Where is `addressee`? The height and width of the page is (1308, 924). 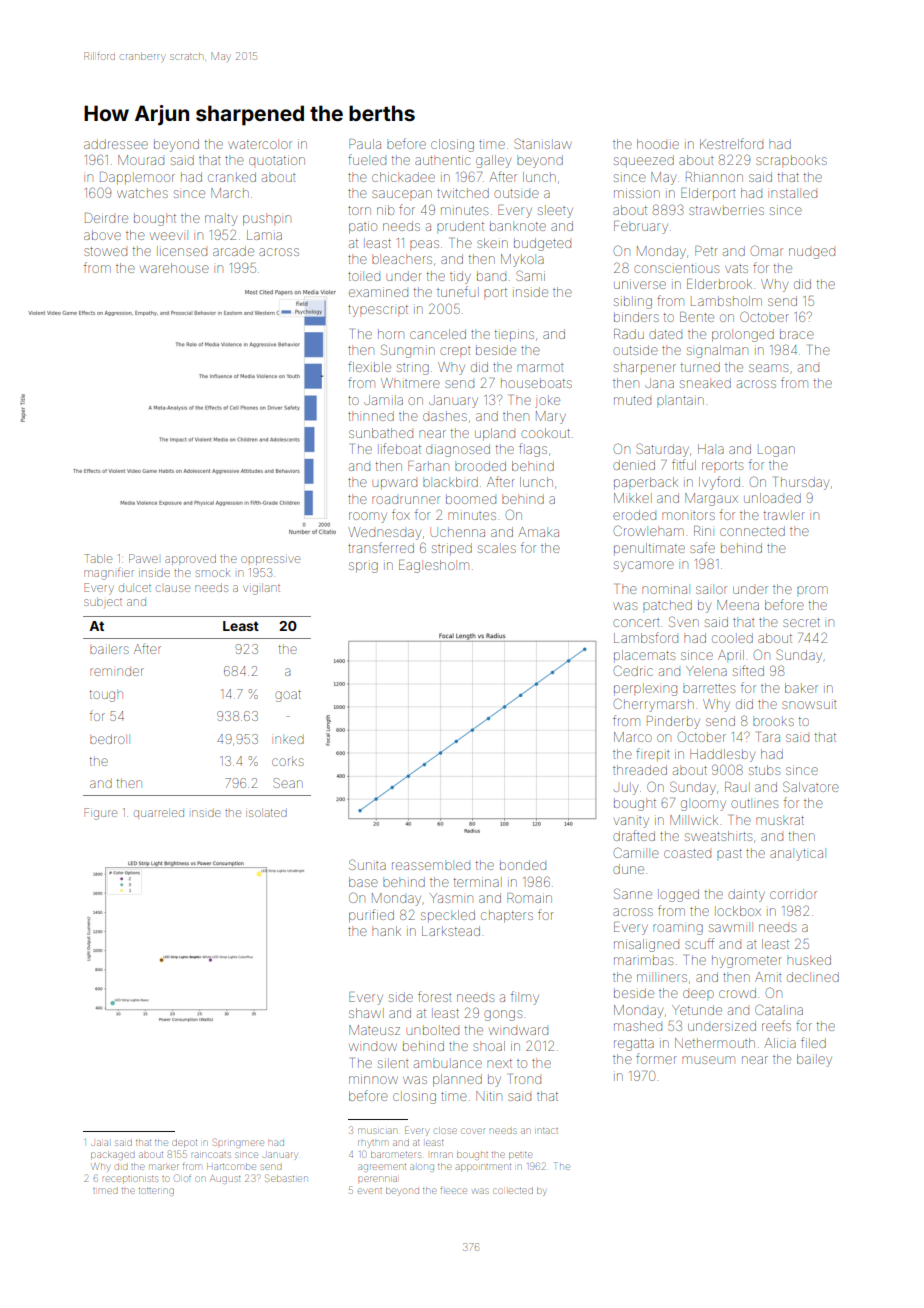
addressee is located at coordinates (116, 144).
